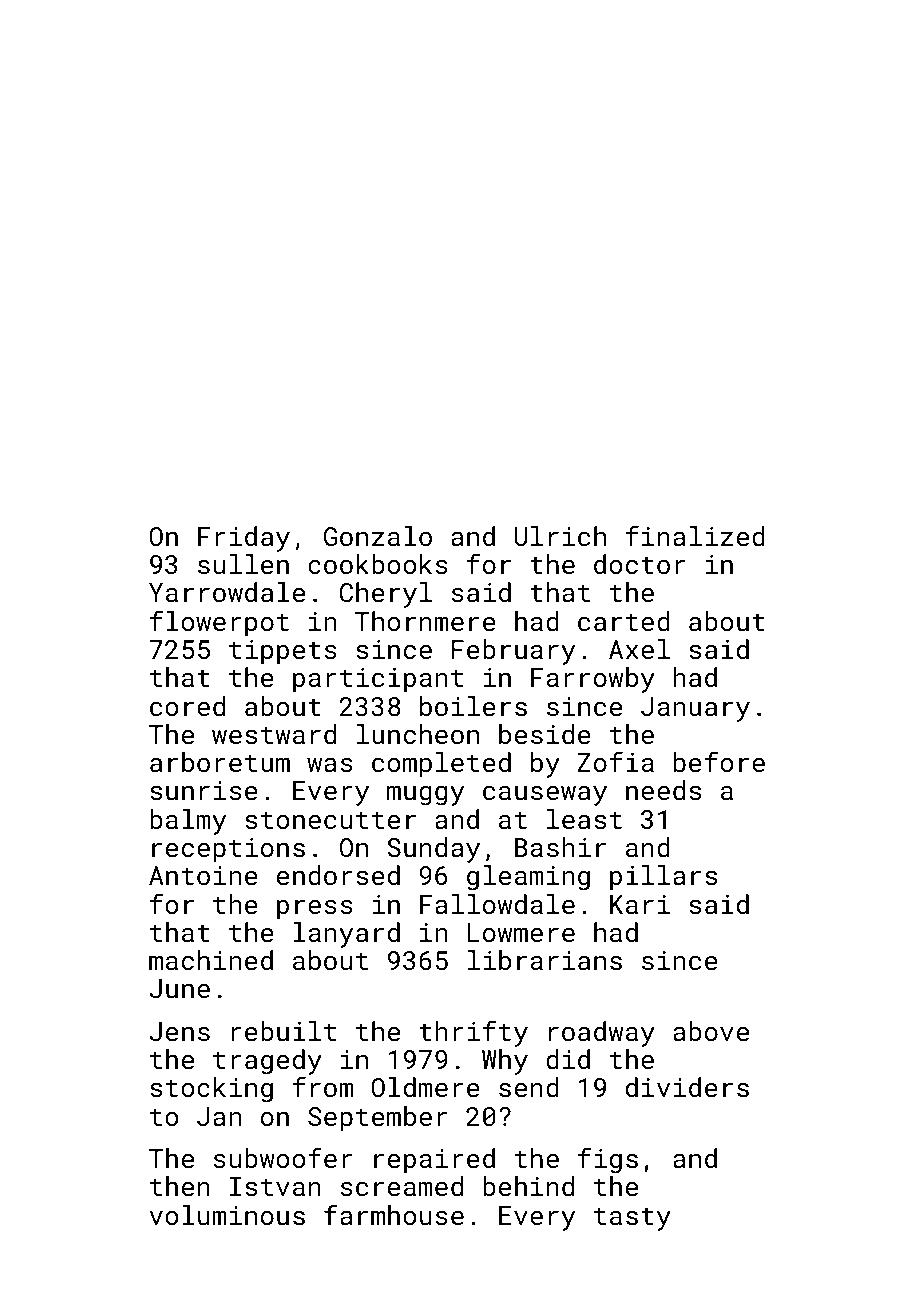  I want to click on receptions, so click(228, 850).
